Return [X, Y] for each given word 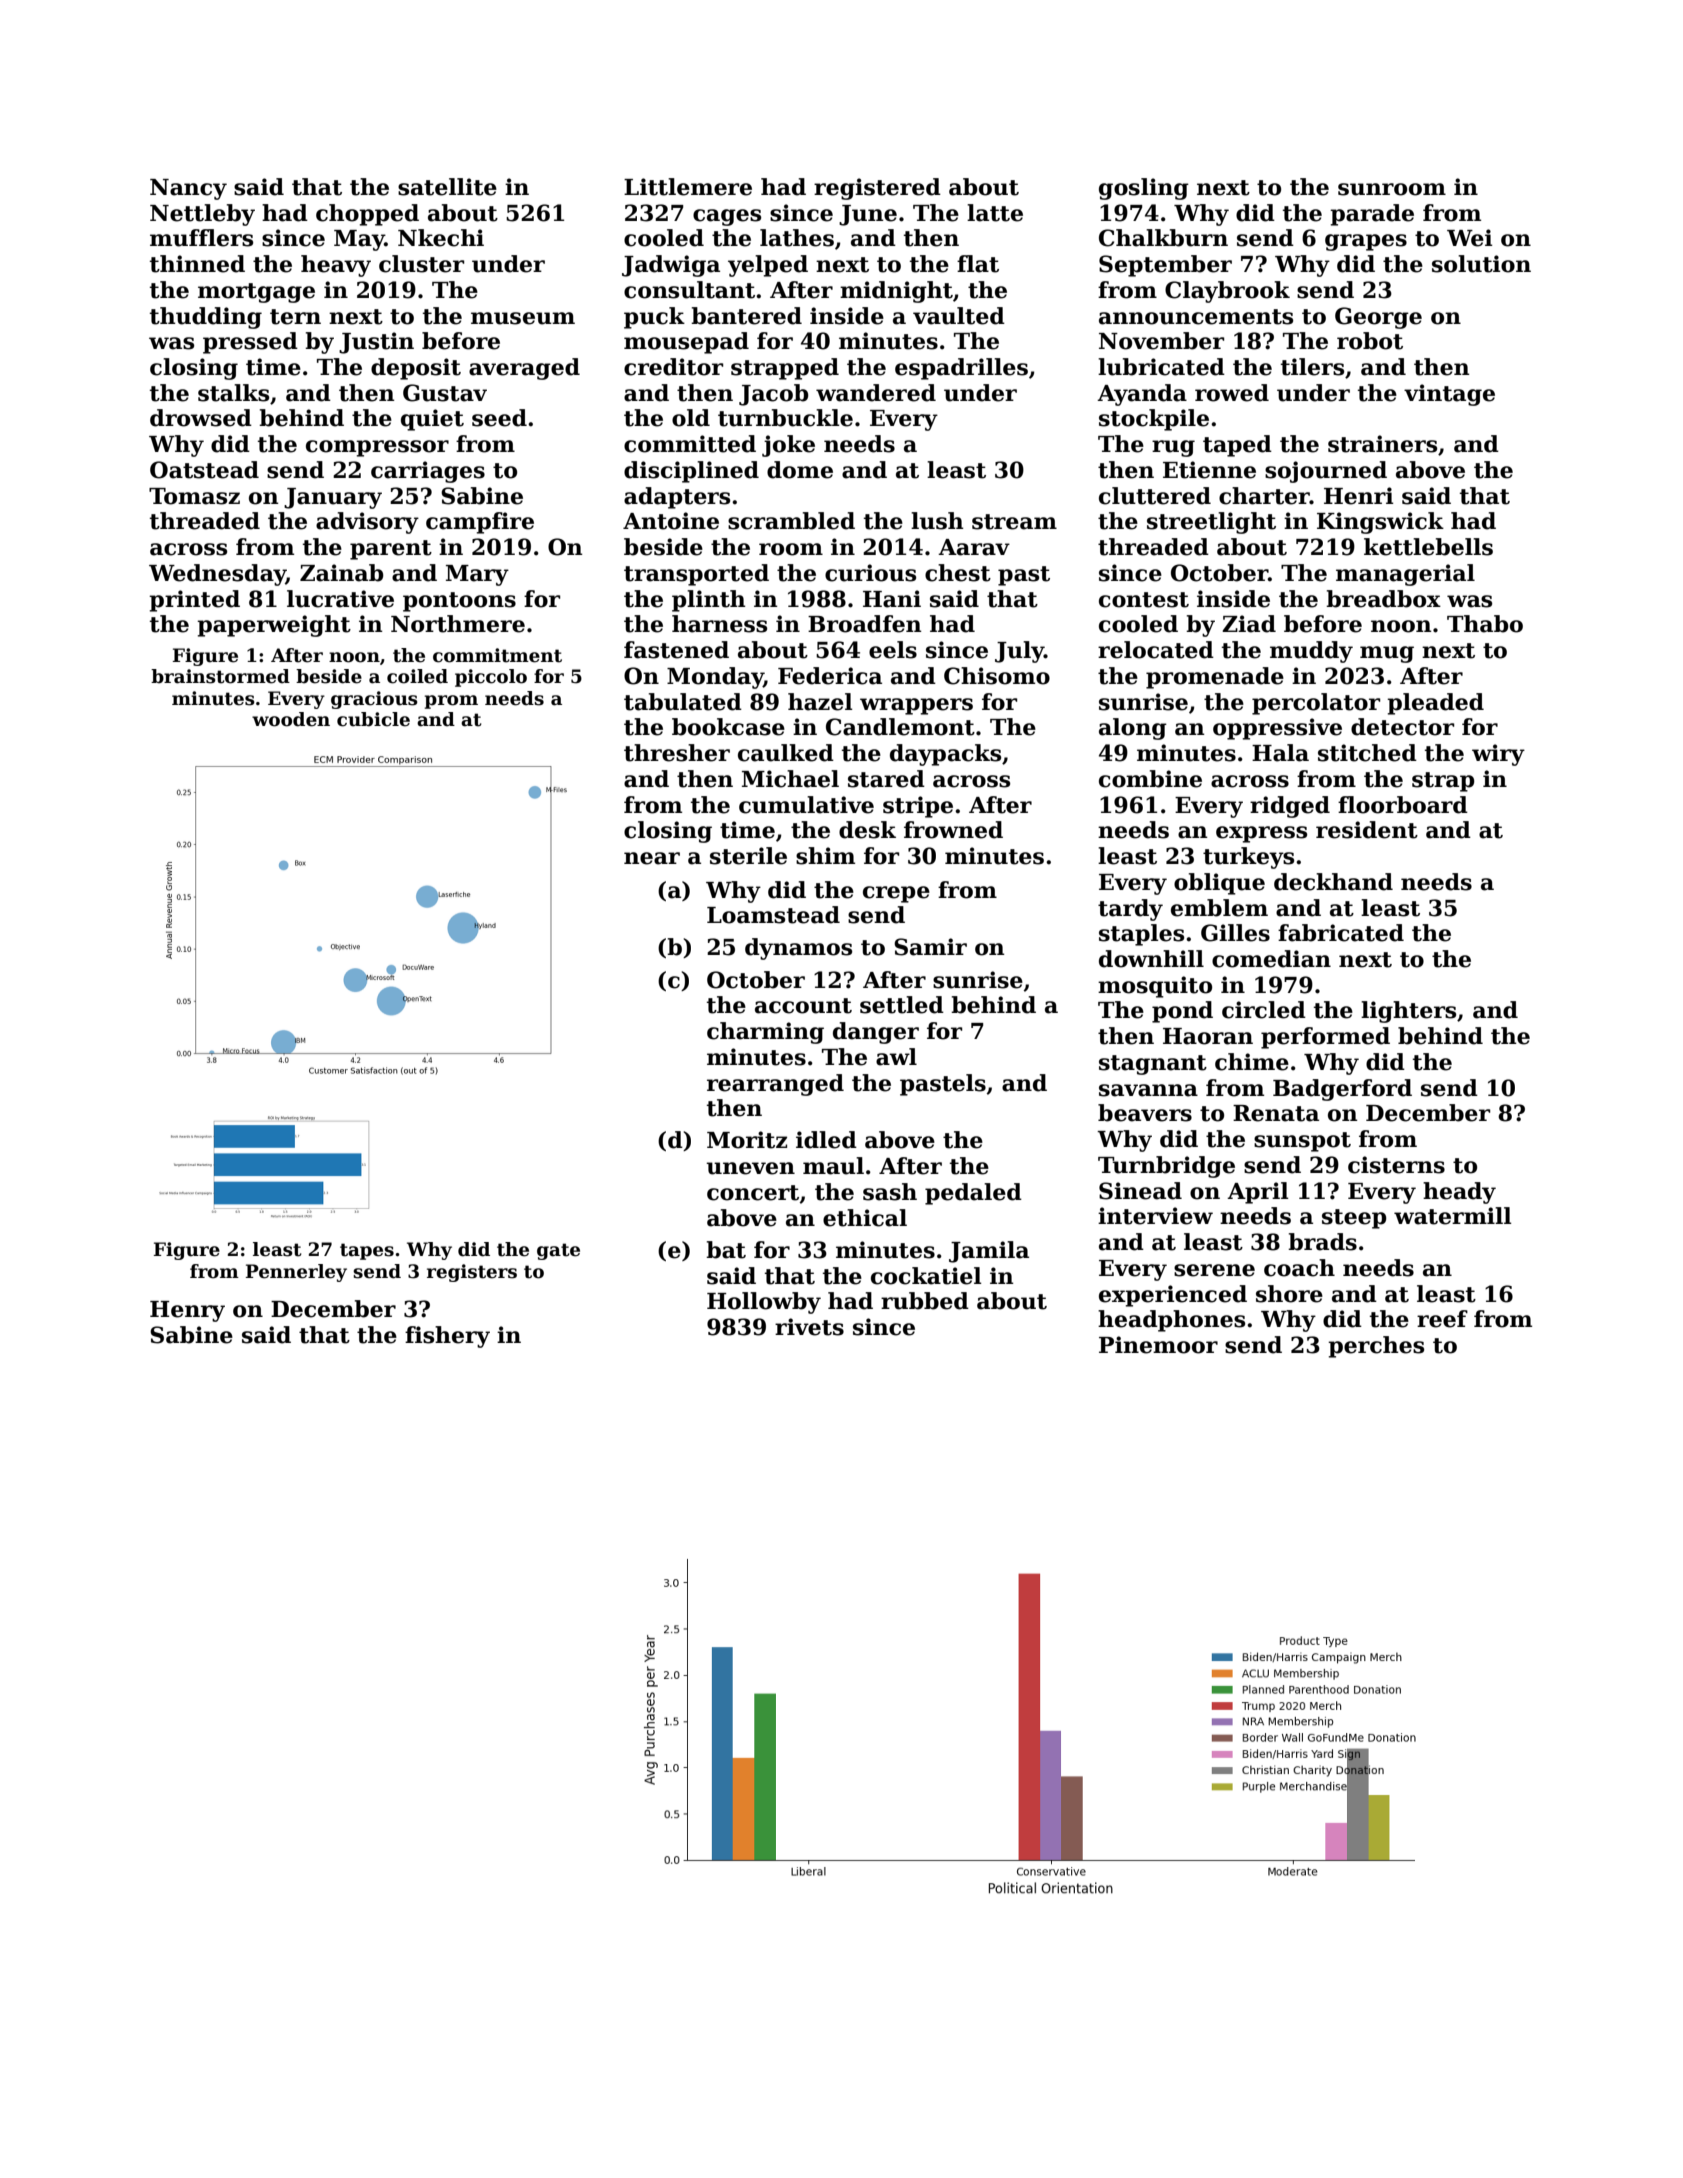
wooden [291, 719]
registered [877, 189]
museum [523, 318]
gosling [1144, 189]
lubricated [1161, 367]
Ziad [1249, 624]
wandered [876, 393]
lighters [1408, 1012]
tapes [367, 1251]
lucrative [340, 599]
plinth [709, 601]
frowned [953, 830]
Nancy [188, 189]
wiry [1498, 755]
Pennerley [296, 1273]
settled [902, 1005]
